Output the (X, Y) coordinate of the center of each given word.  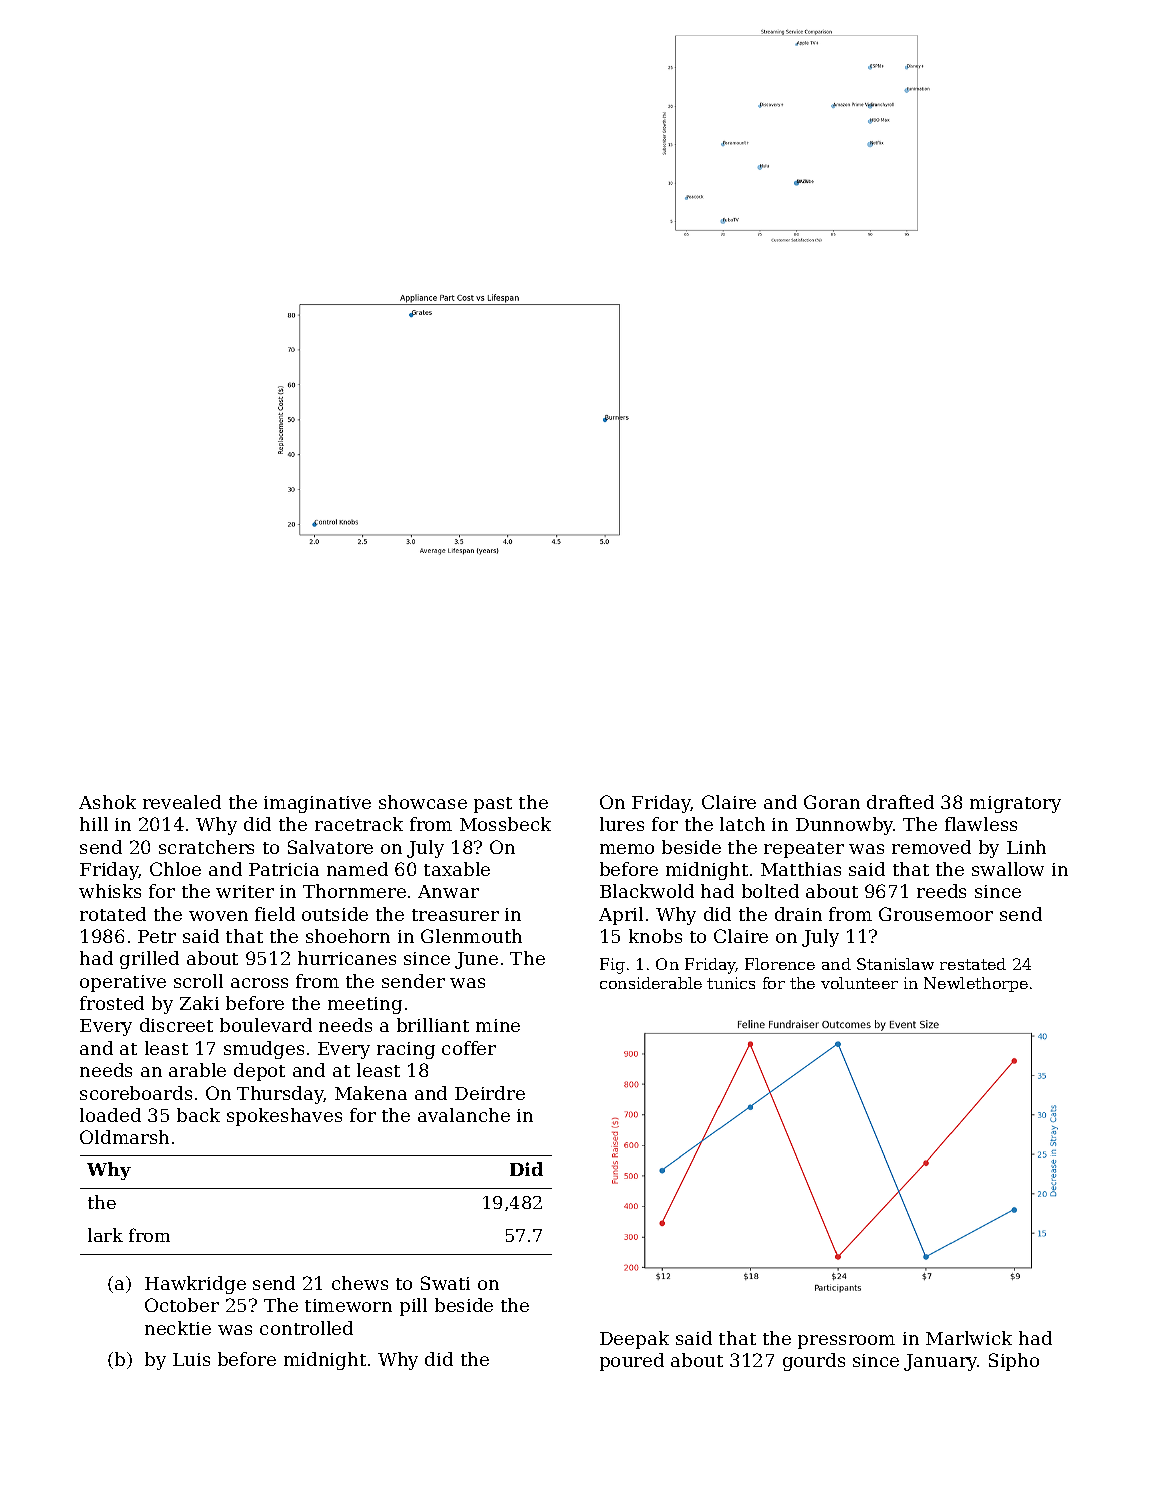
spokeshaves (284, 1117)
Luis (191, 1359)
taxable (457, 869)
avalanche (464, 1115)
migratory (1015, 804)
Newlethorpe (976, 984)
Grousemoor (936, 914)
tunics (731, 983)
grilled (149, 960)
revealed (182, 802)
